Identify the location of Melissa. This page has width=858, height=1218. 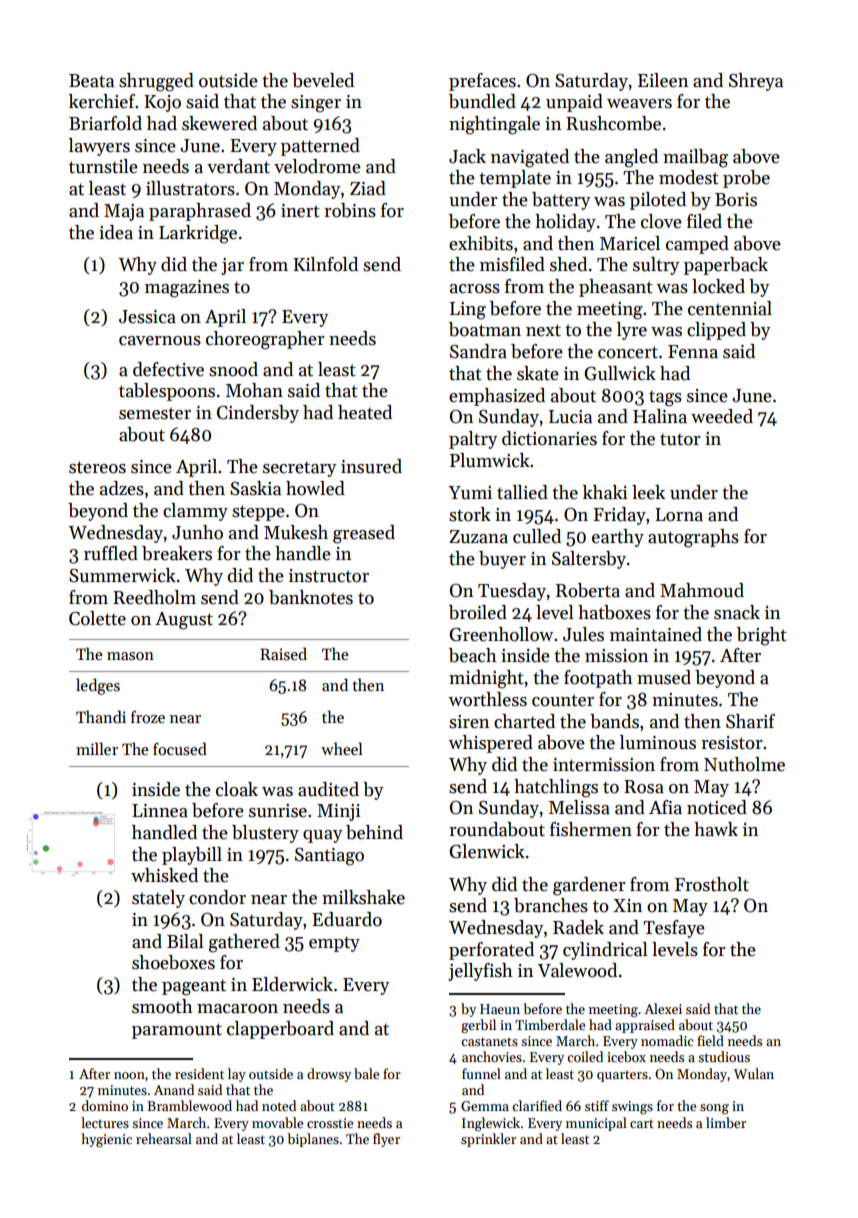
(579, 807).
